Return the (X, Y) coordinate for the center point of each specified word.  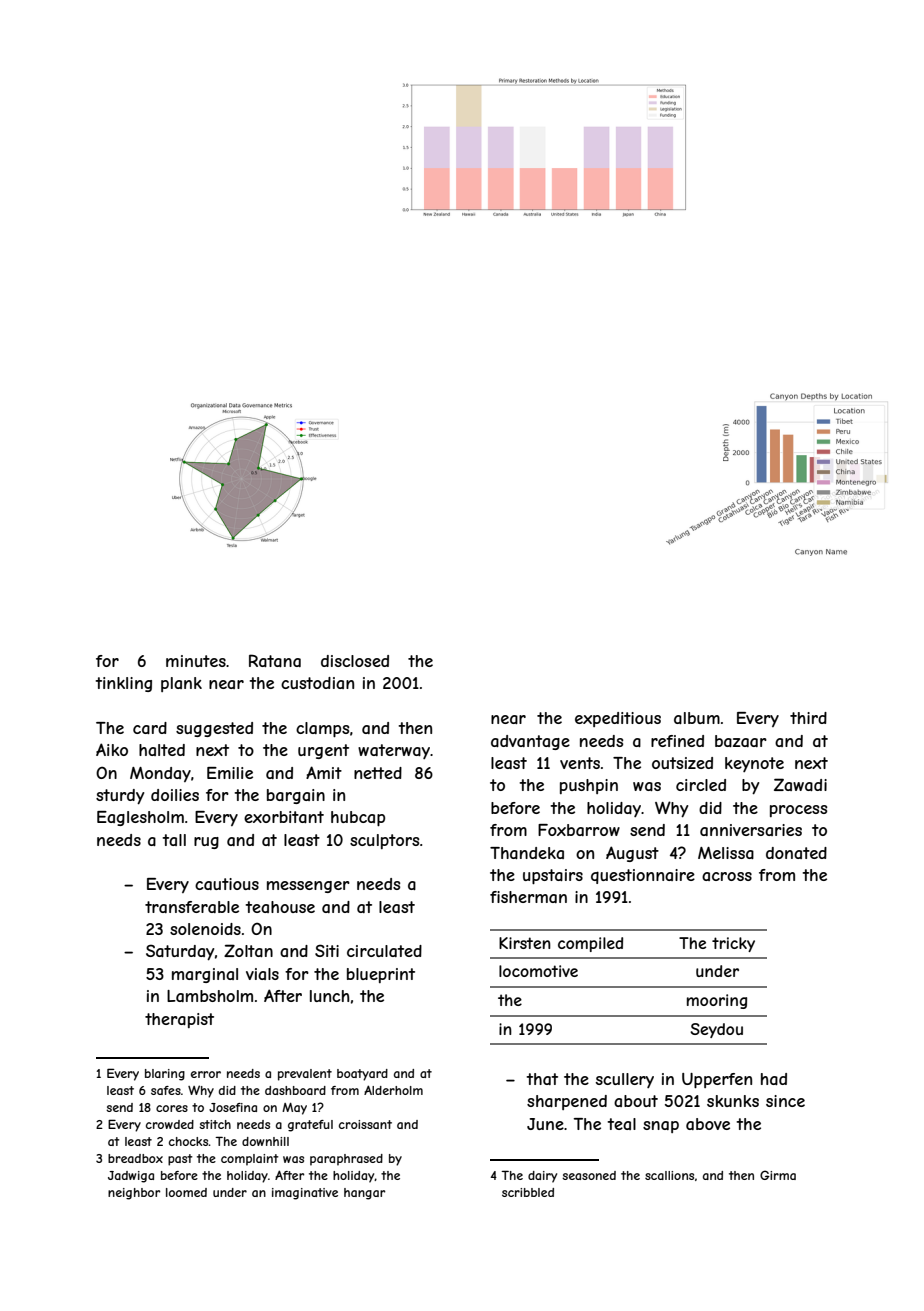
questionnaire (643, 876)
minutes (196, 661)
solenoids (205, 929)
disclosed (355, 661)
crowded (170, 1124)
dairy (542, 1177)
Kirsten (525, 943)
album (697, 718)
